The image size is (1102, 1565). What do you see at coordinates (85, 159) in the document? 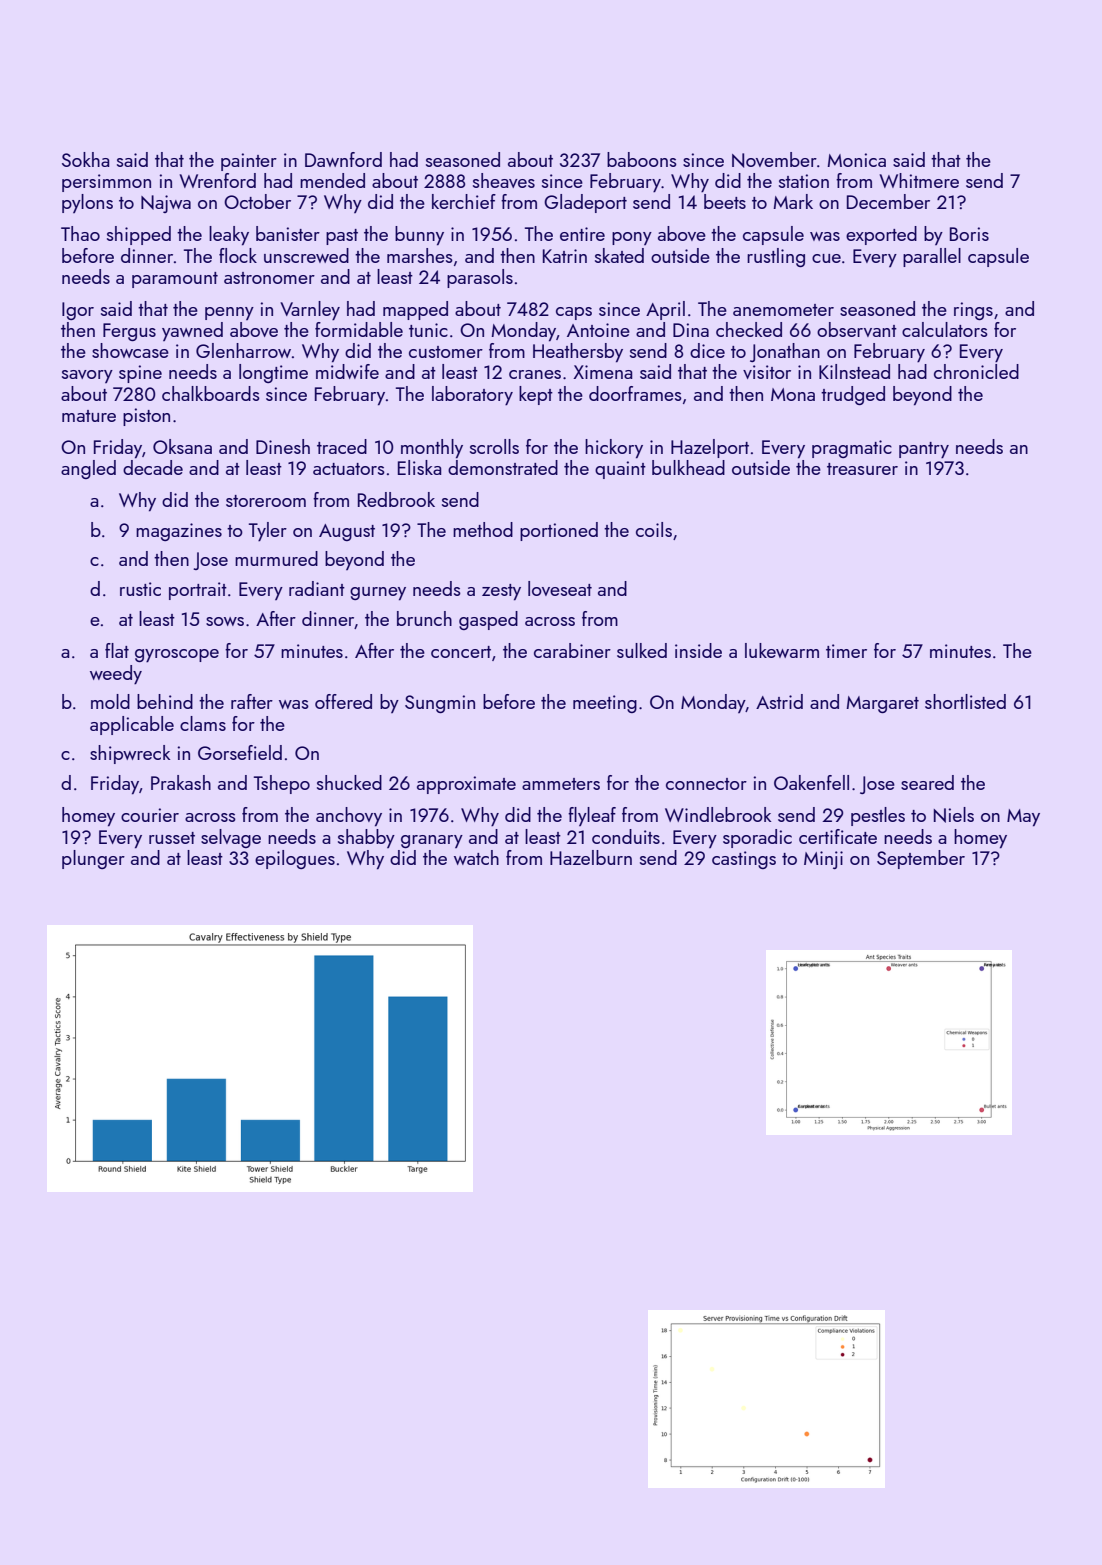
I see `Sokha` at bounding box center [85, 159].
